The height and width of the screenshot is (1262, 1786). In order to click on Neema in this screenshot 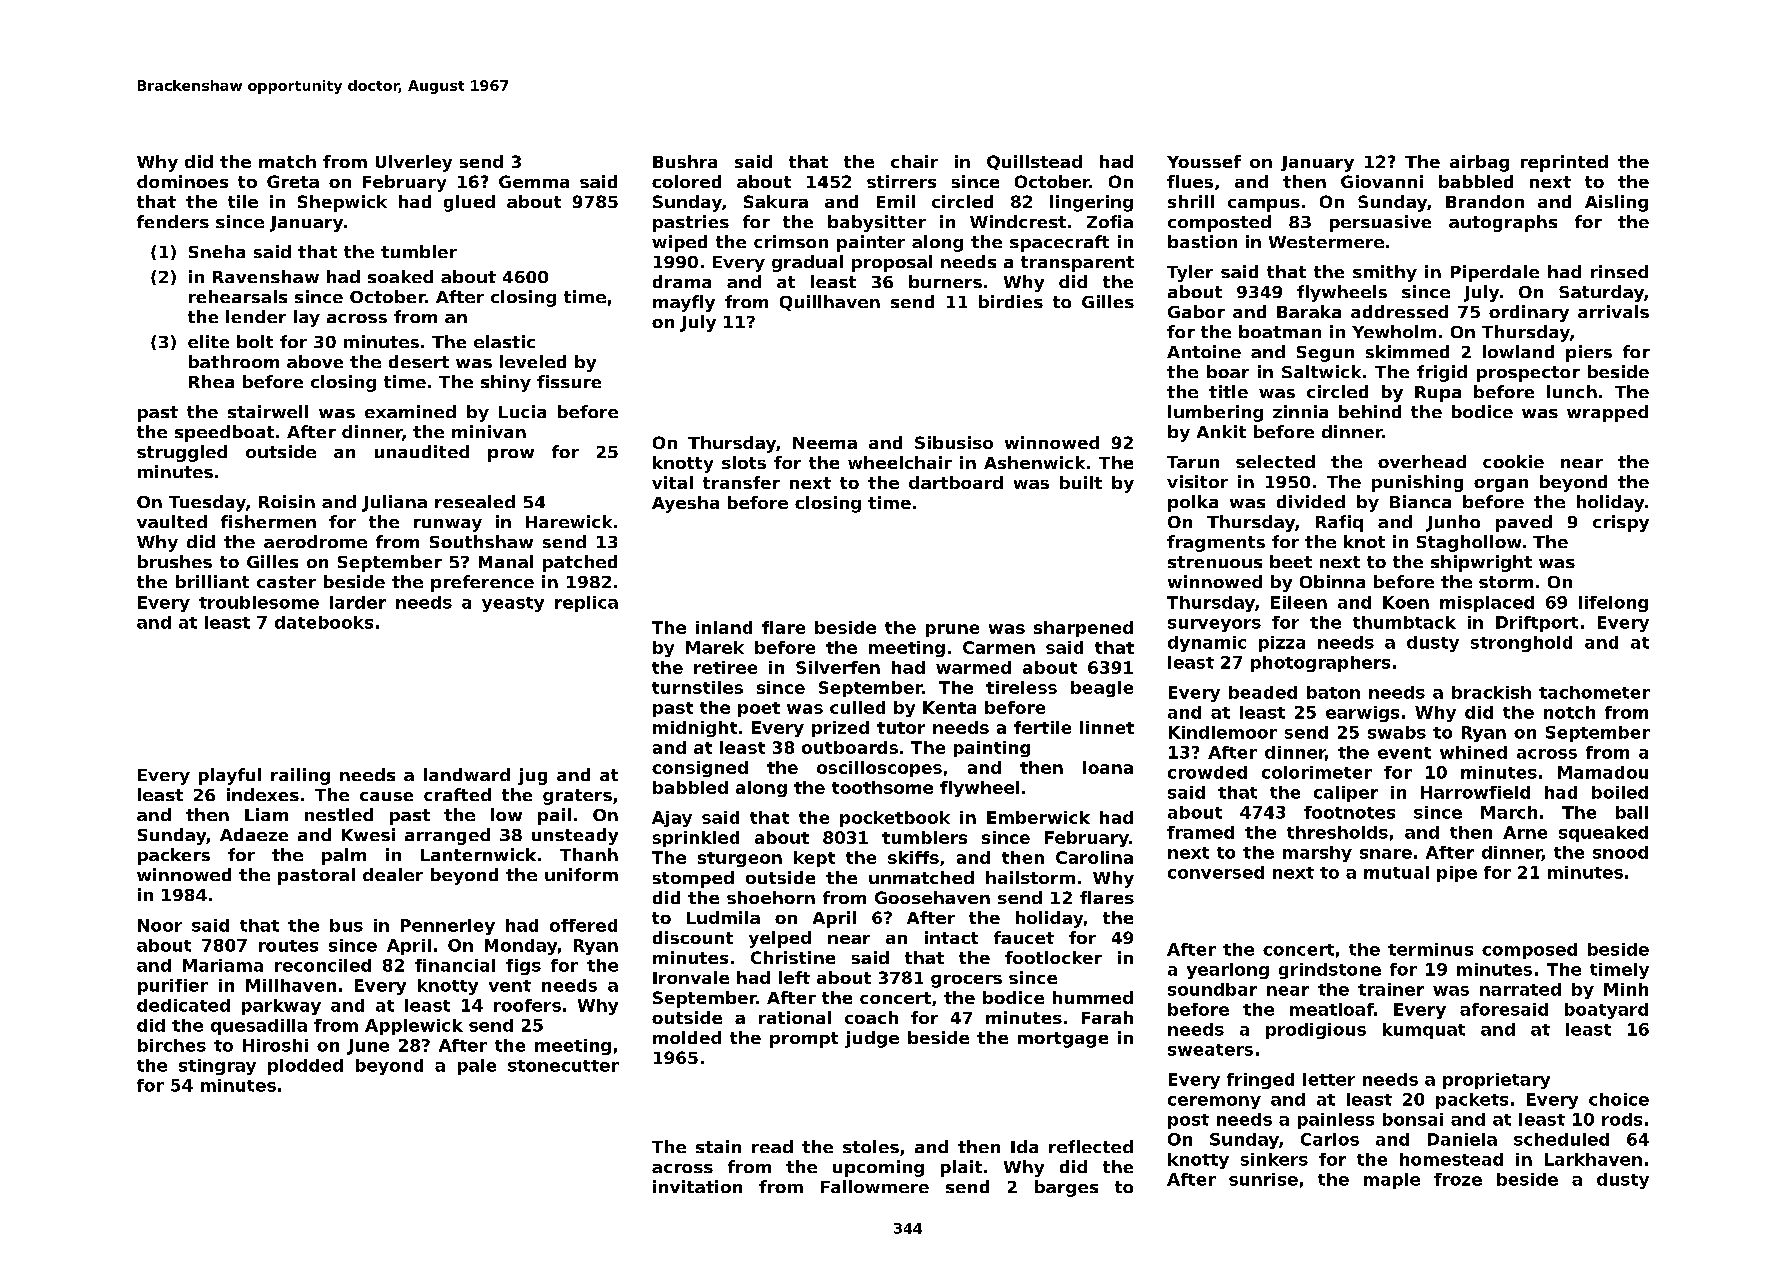, I will do `click(825, 443)`.
